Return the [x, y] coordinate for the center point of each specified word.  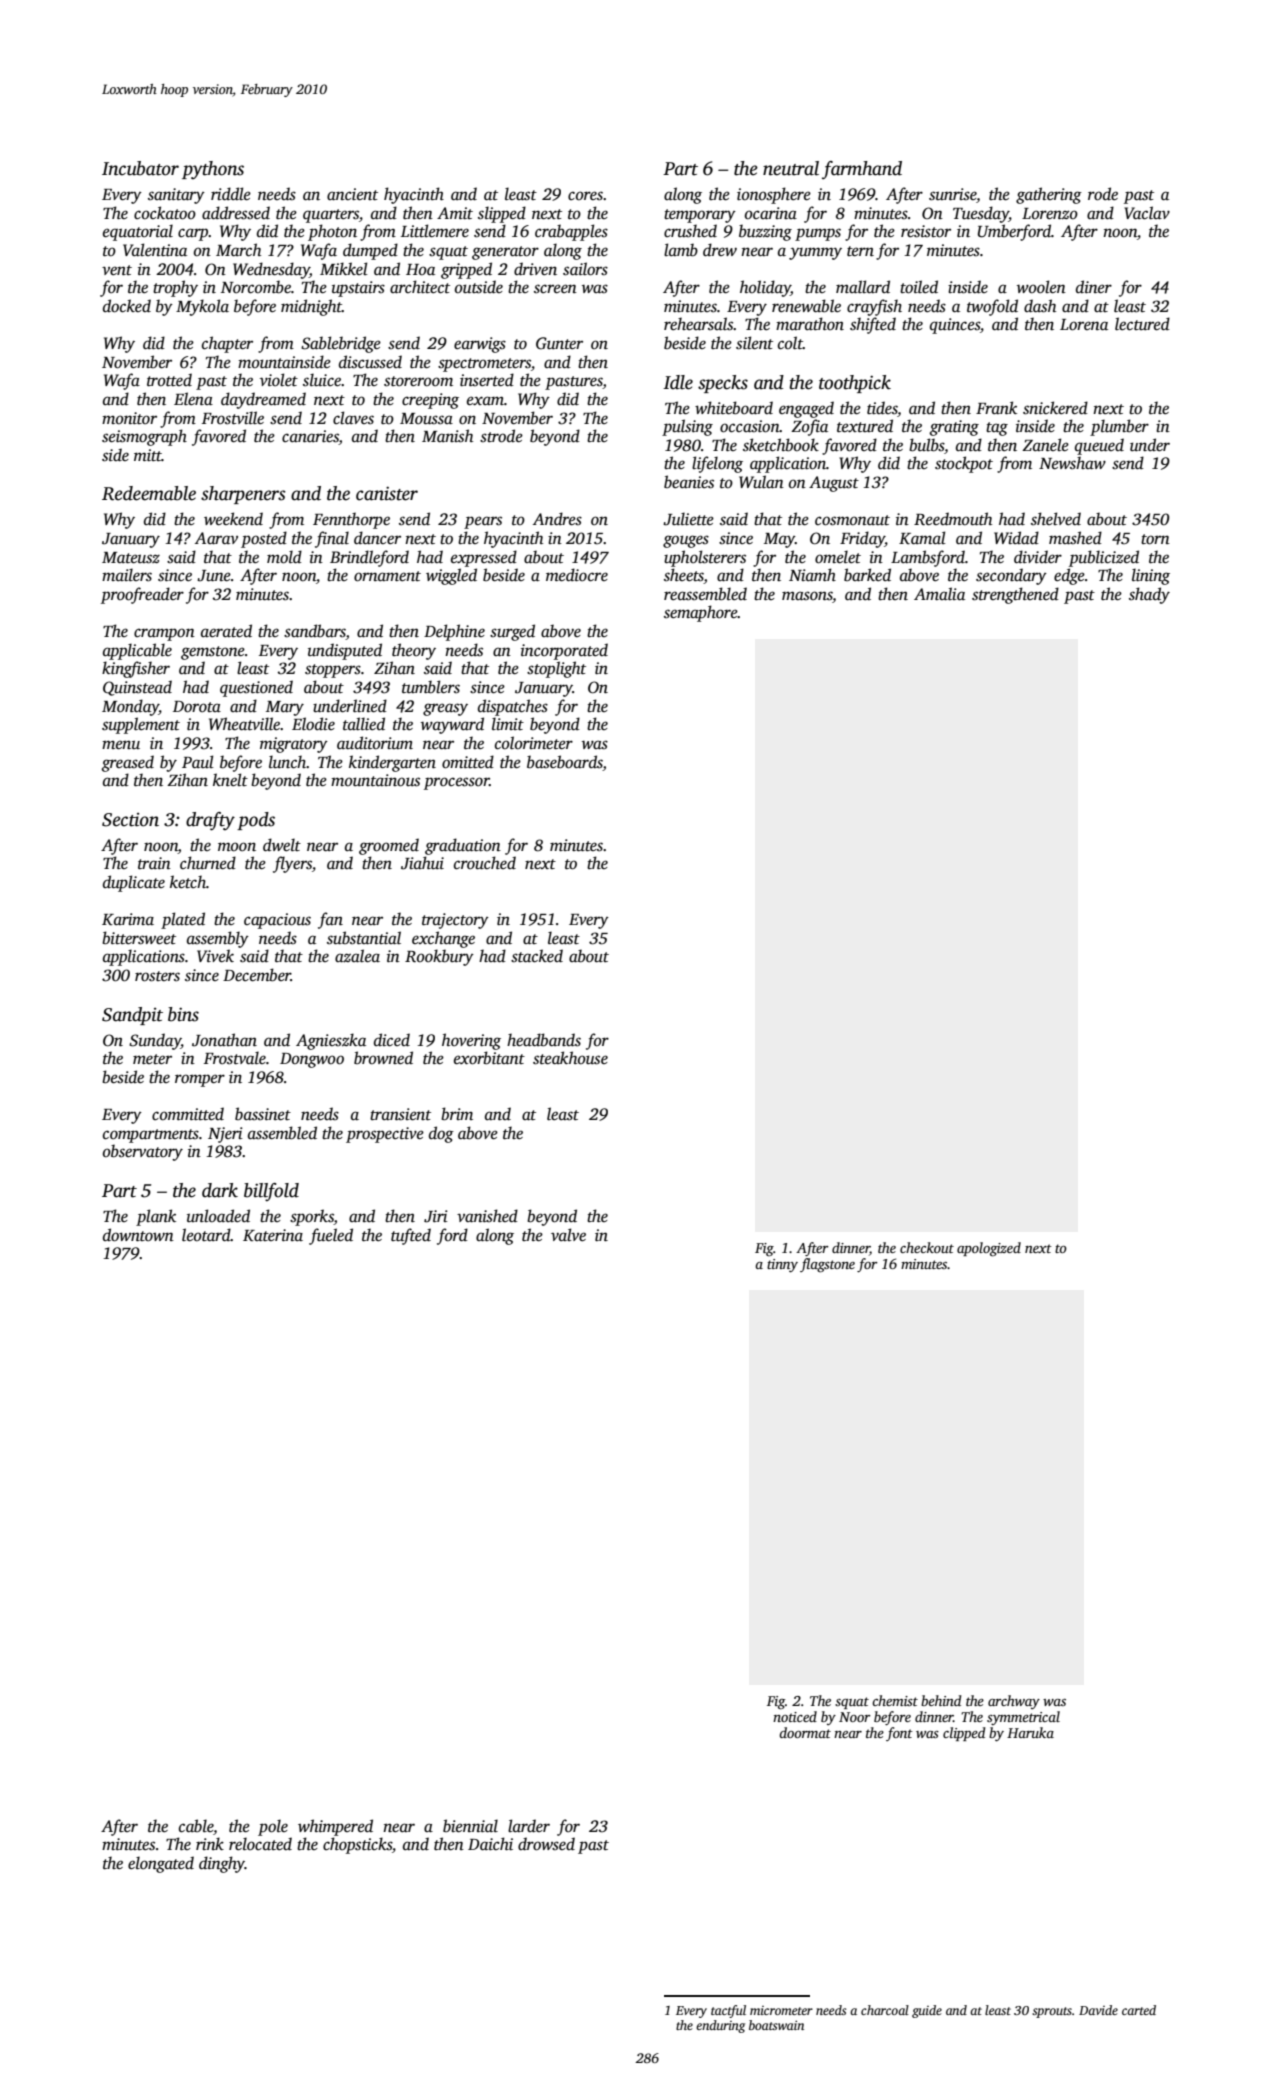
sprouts [1052, 2012]
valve [568, 1234]
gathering [1049, 195]
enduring [720, 2026]
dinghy [222, 1864]
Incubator [140, 168]
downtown [138, 1235]
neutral [791, 168]
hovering [471, 1041]
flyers [292, 864]
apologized [989, 1249]
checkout [927, 1247]
